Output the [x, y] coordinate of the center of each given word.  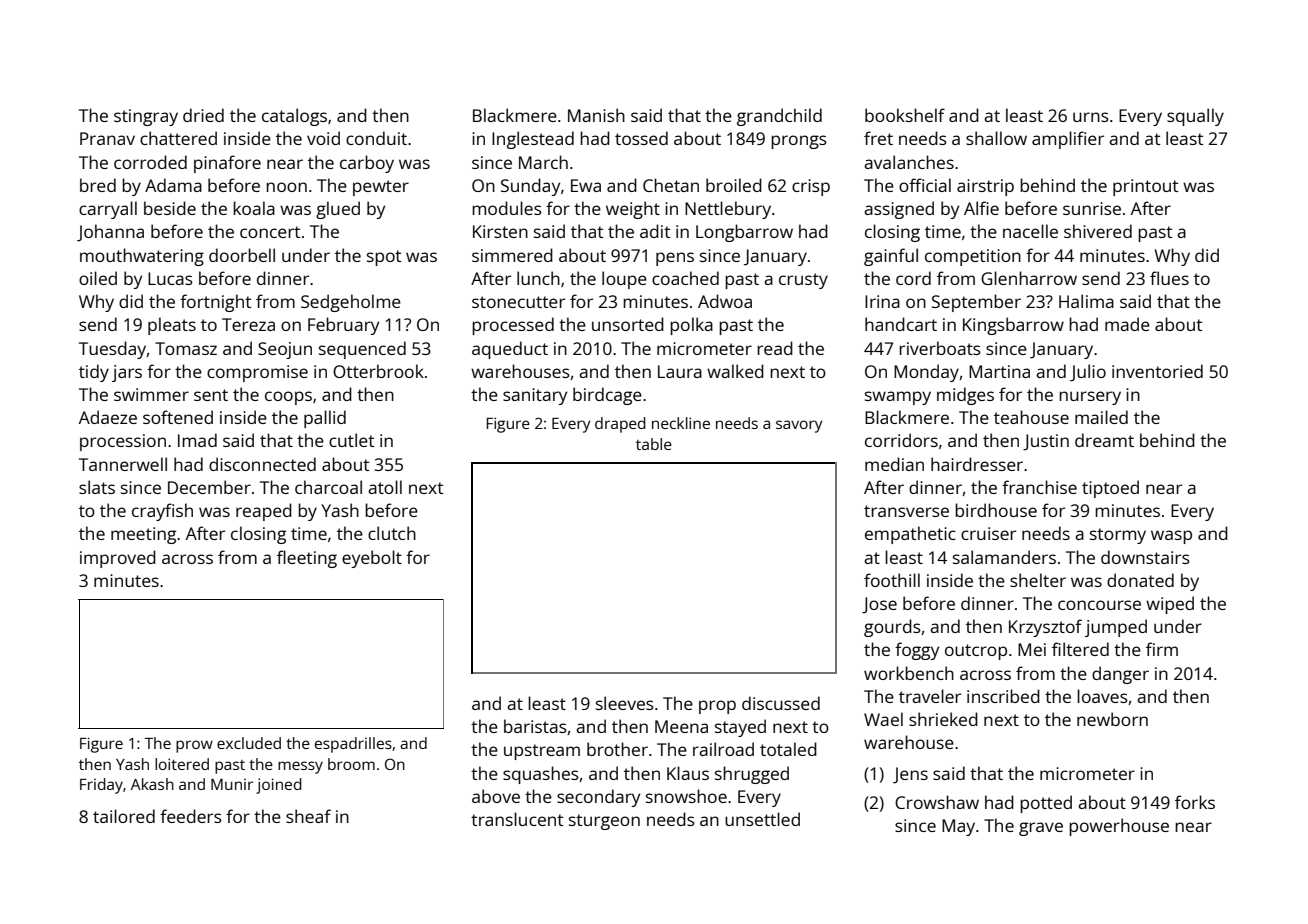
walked [735, 371]
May [958, 827]
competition [973, 257]
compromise [257, 373]
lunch [538, 278]
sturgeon [604, 822]
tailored [124, 816]
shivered [1098, 231]
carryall [108, 210]
